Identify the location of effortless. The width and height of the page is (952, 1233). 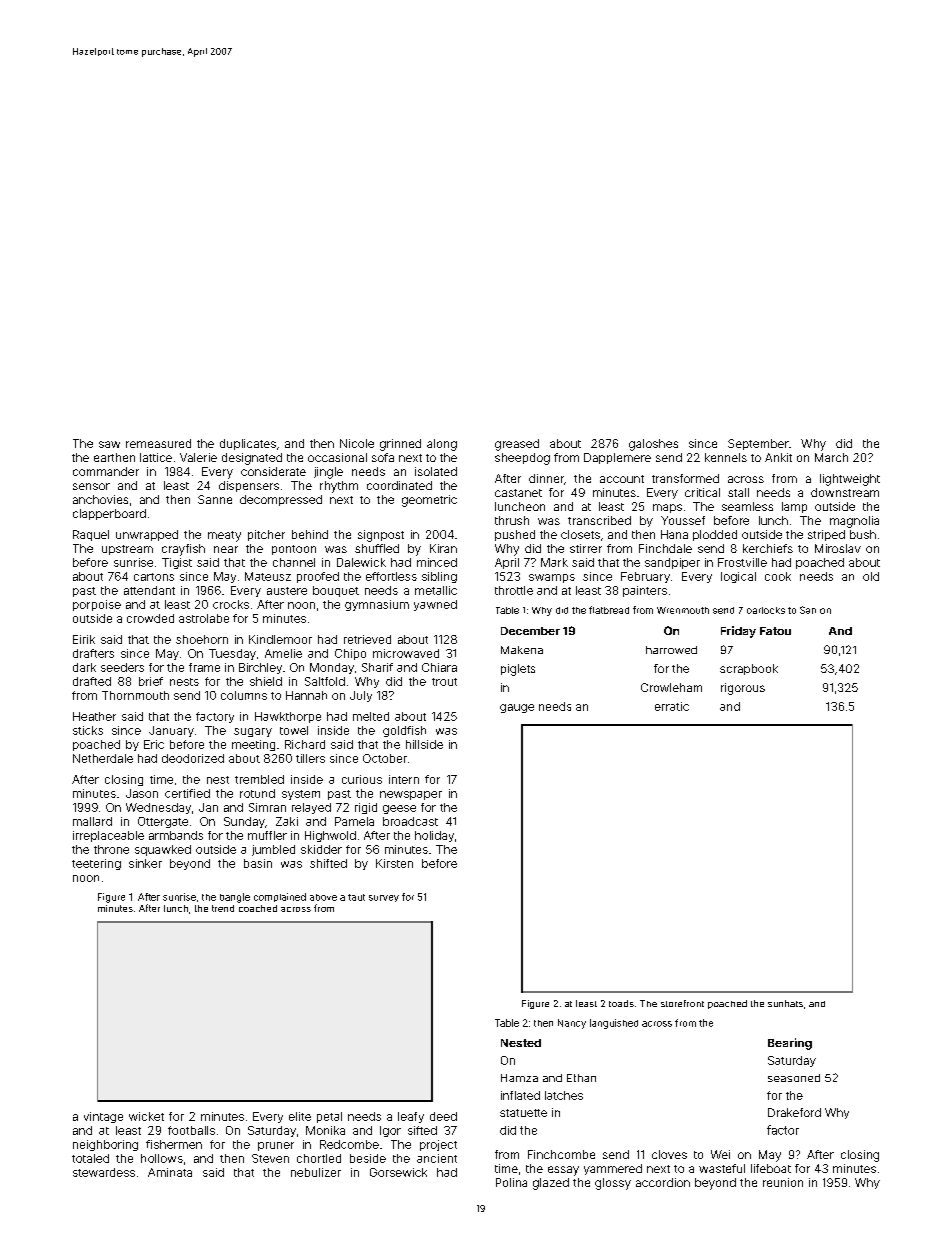
(391, 576).
